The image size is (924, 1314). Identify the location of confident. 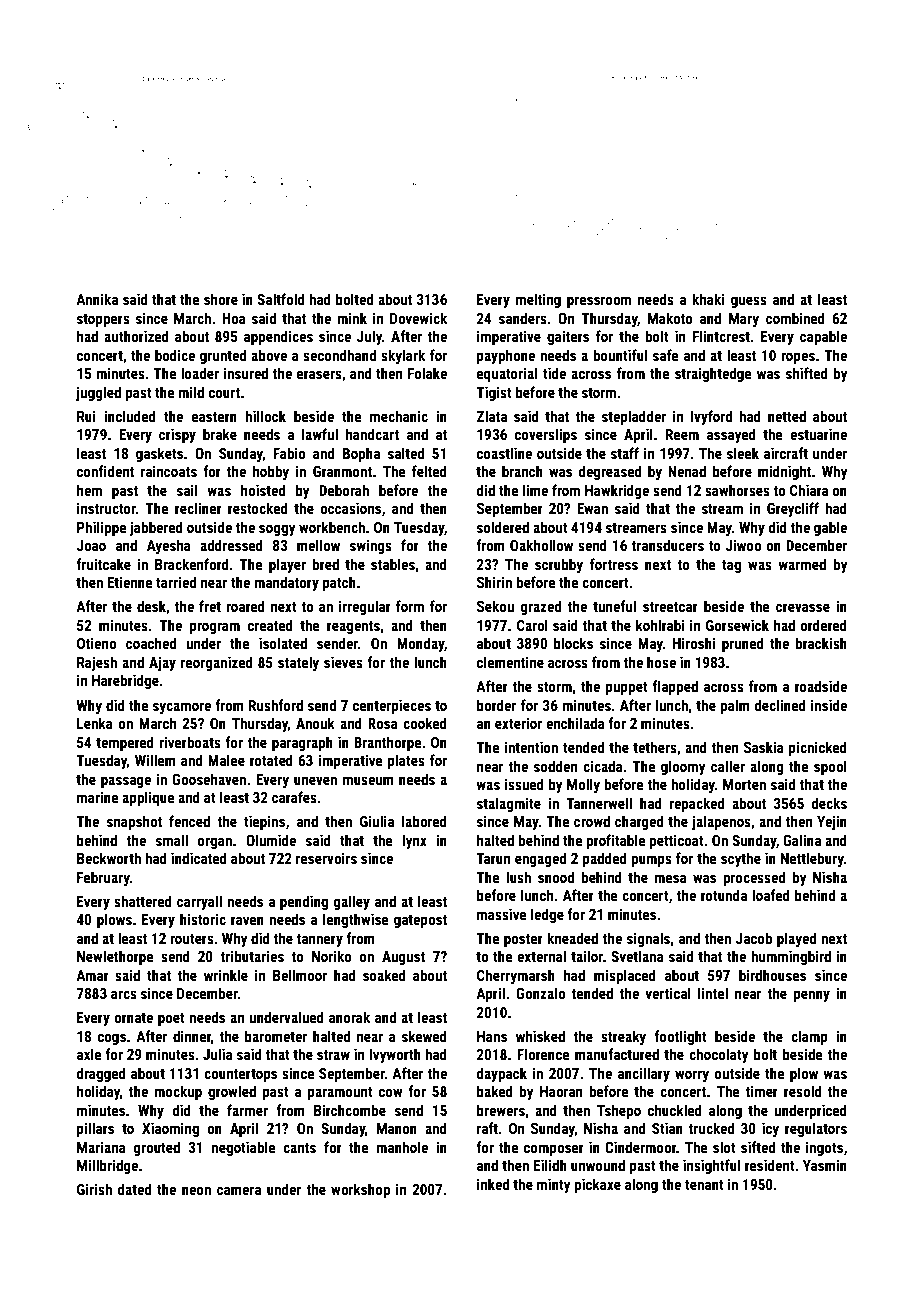
(105, 471).
